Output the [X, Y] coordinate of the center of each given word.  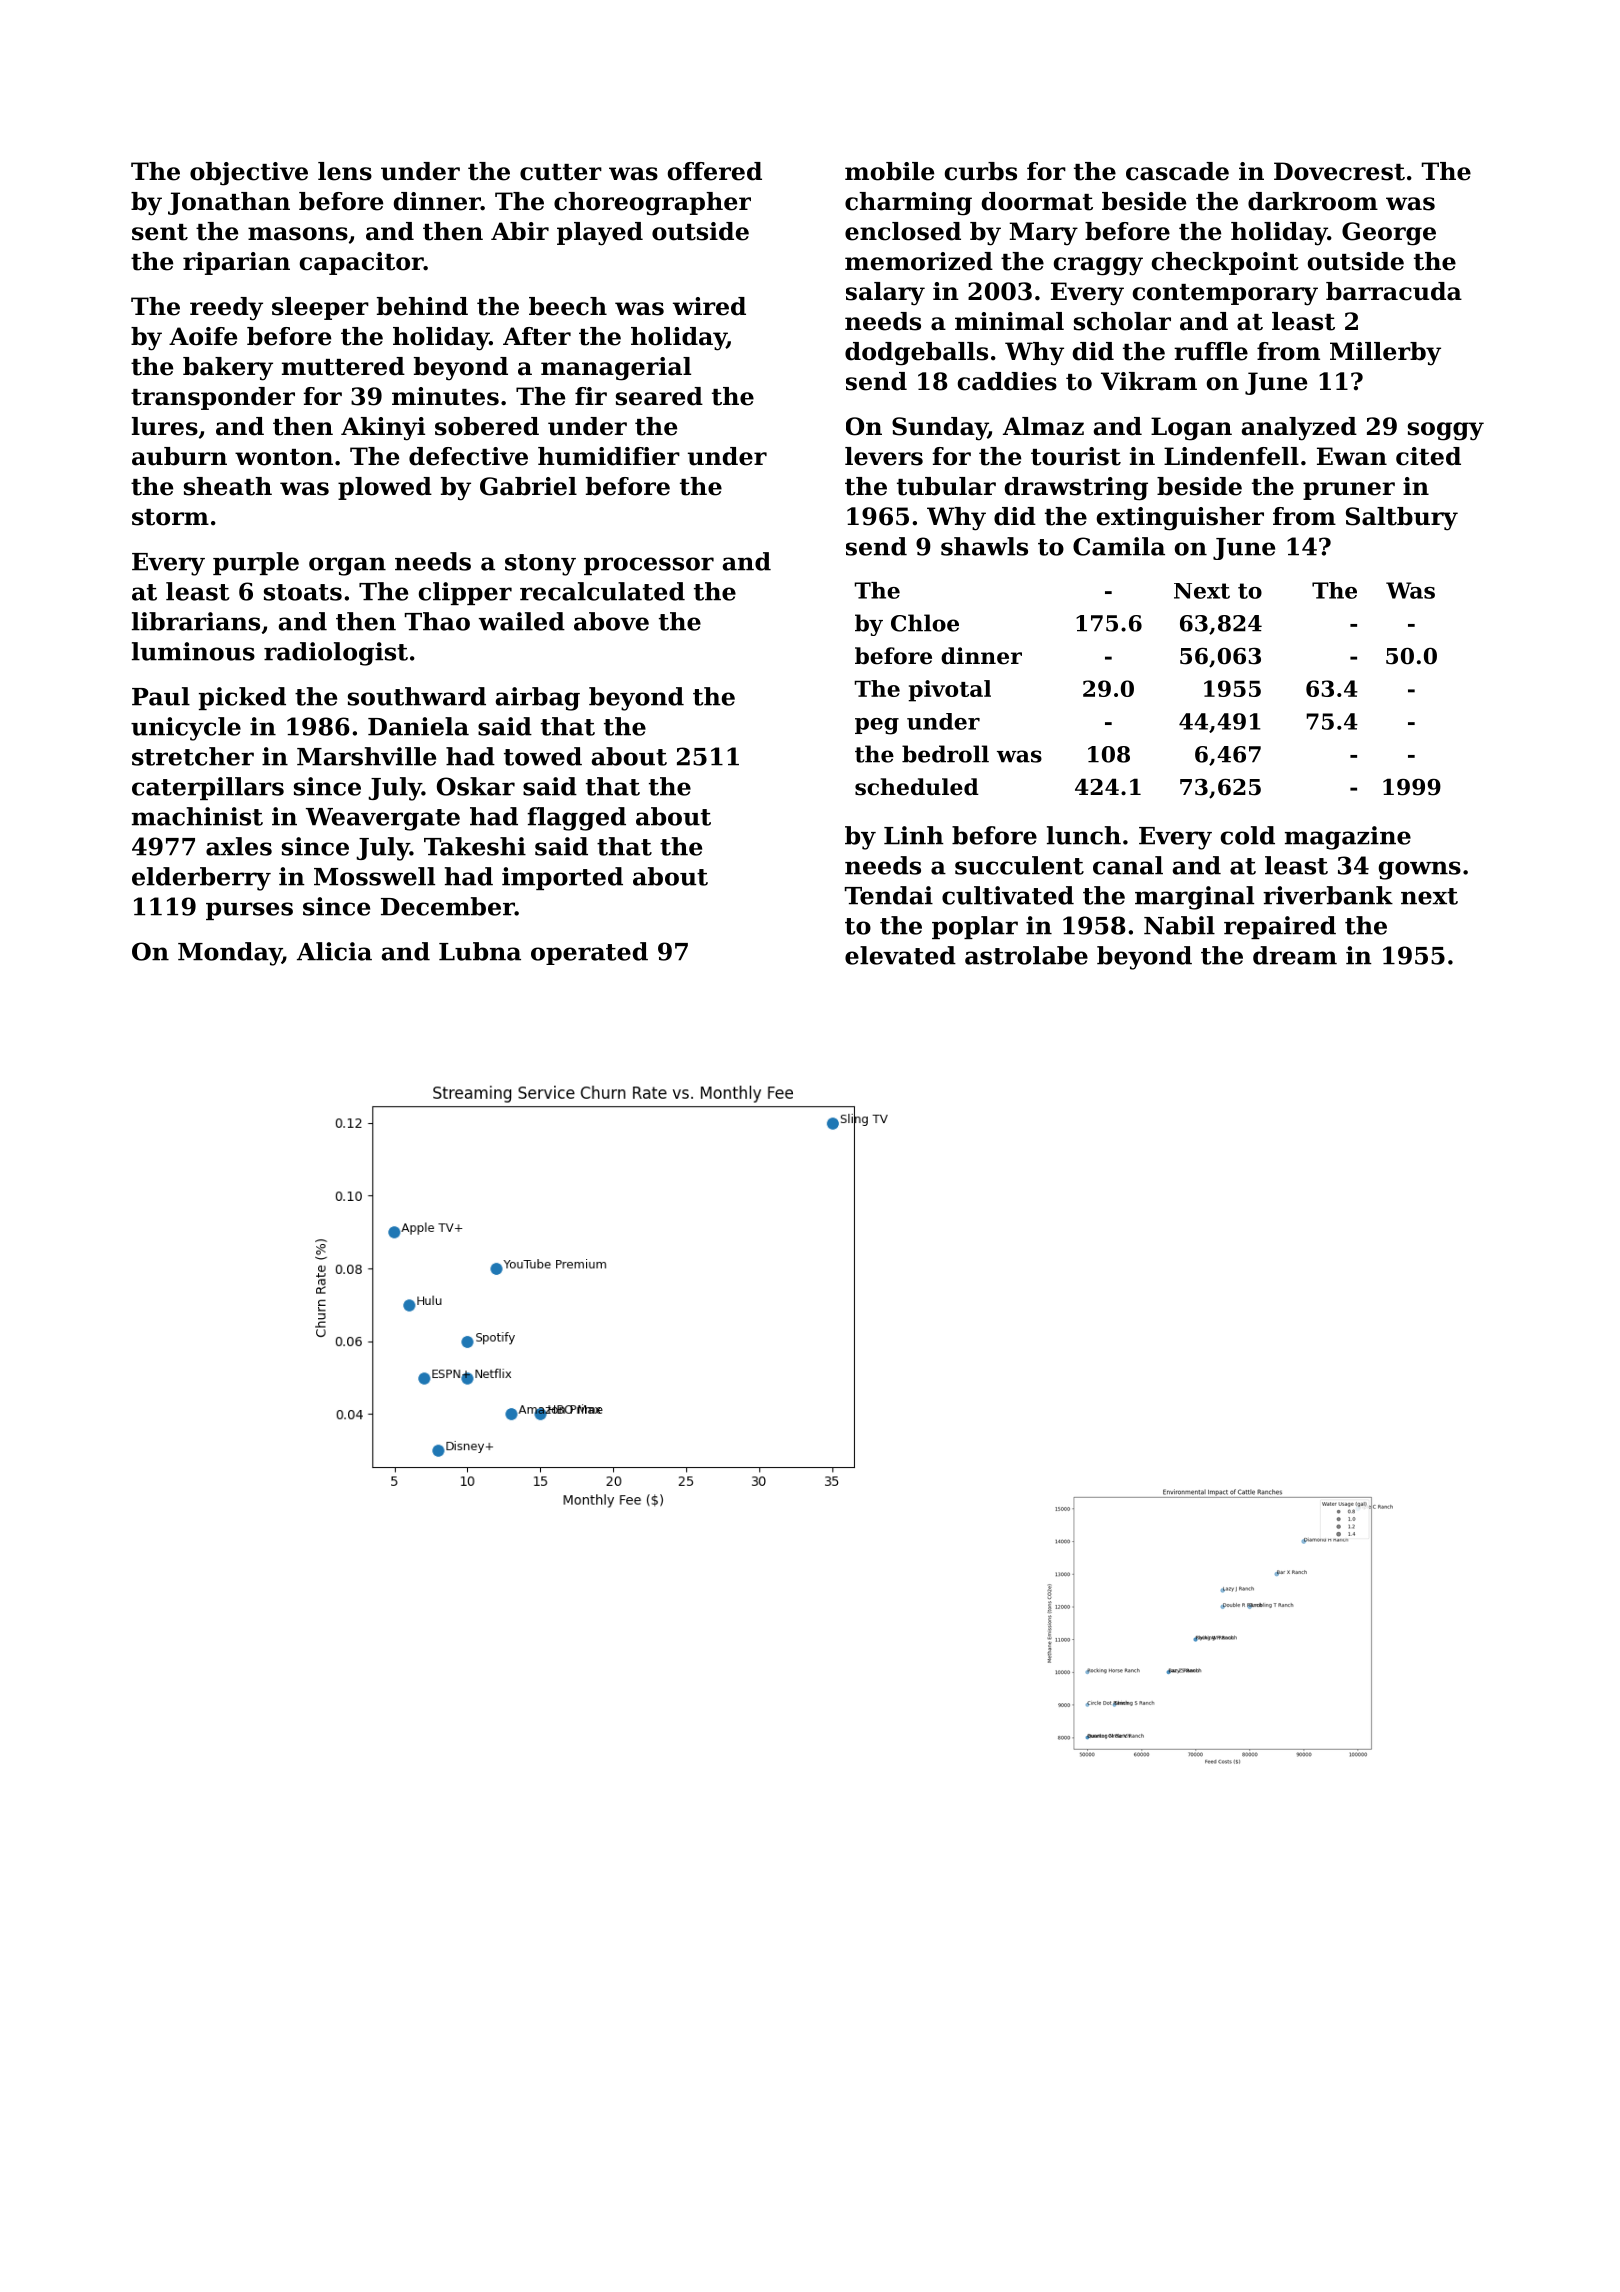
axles [239, 846]
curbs [981, 171]
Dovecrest [1339, 171]
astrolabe [1026, 955]
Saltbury [1402, 519]
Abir [520, 231]
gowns [1420, 870]
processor [649, 566]
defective [468, 456]
